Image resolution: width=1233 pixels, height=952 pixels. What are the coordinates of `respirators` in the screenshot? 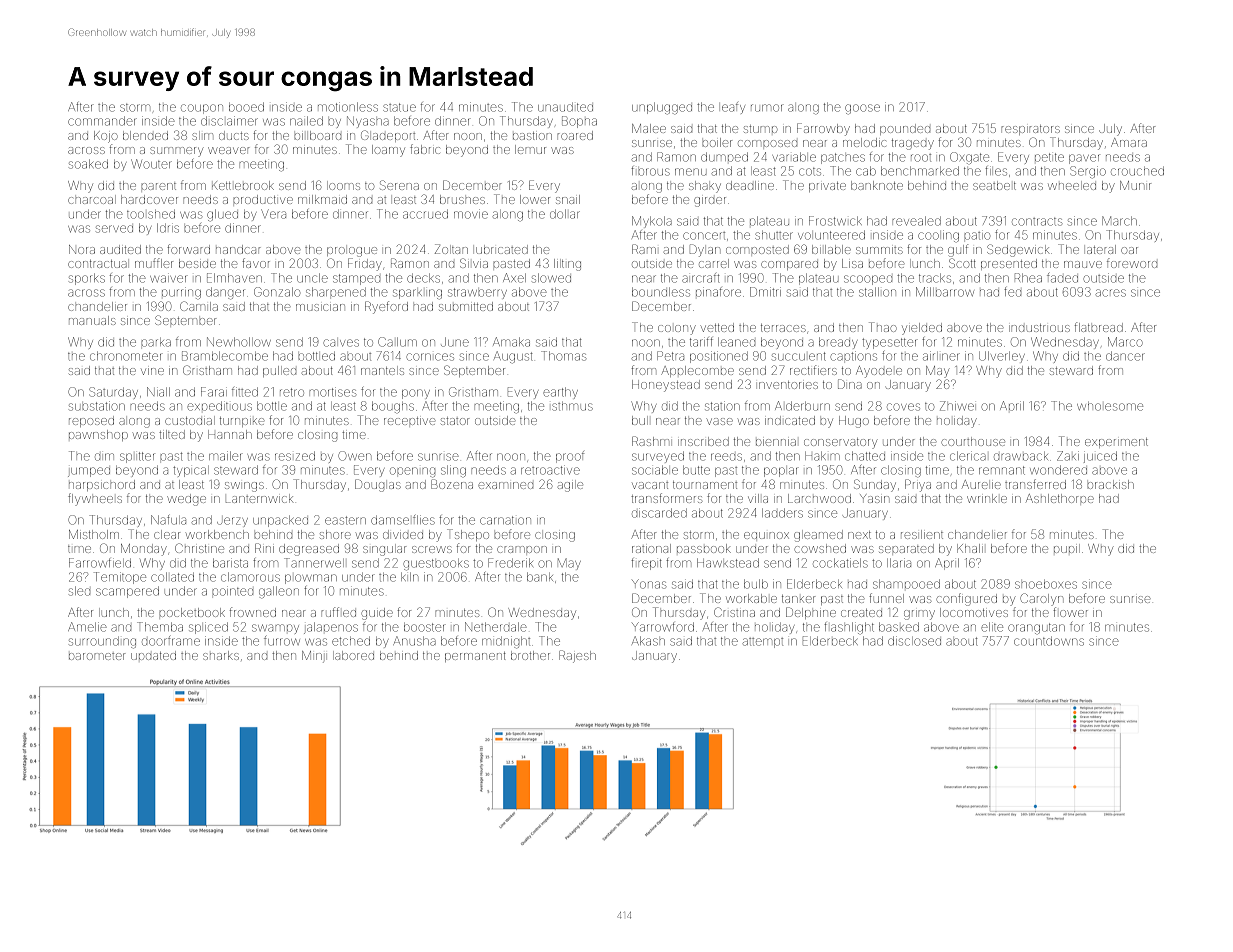 It's located at (1030, 130).
